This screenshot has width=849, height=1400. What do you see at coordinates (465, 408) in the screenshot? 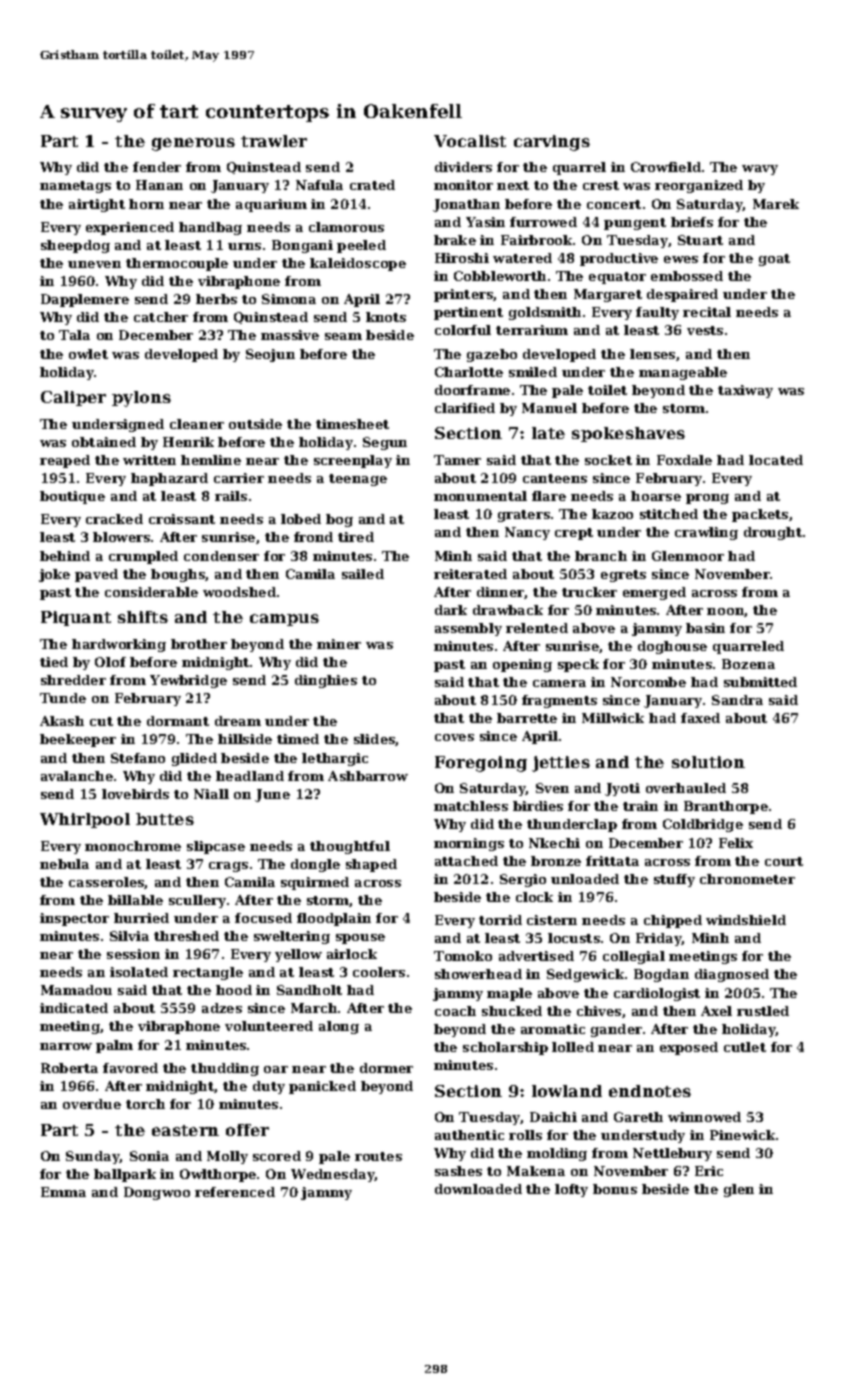
I see `clarified` at bounding box center [465, 408].
